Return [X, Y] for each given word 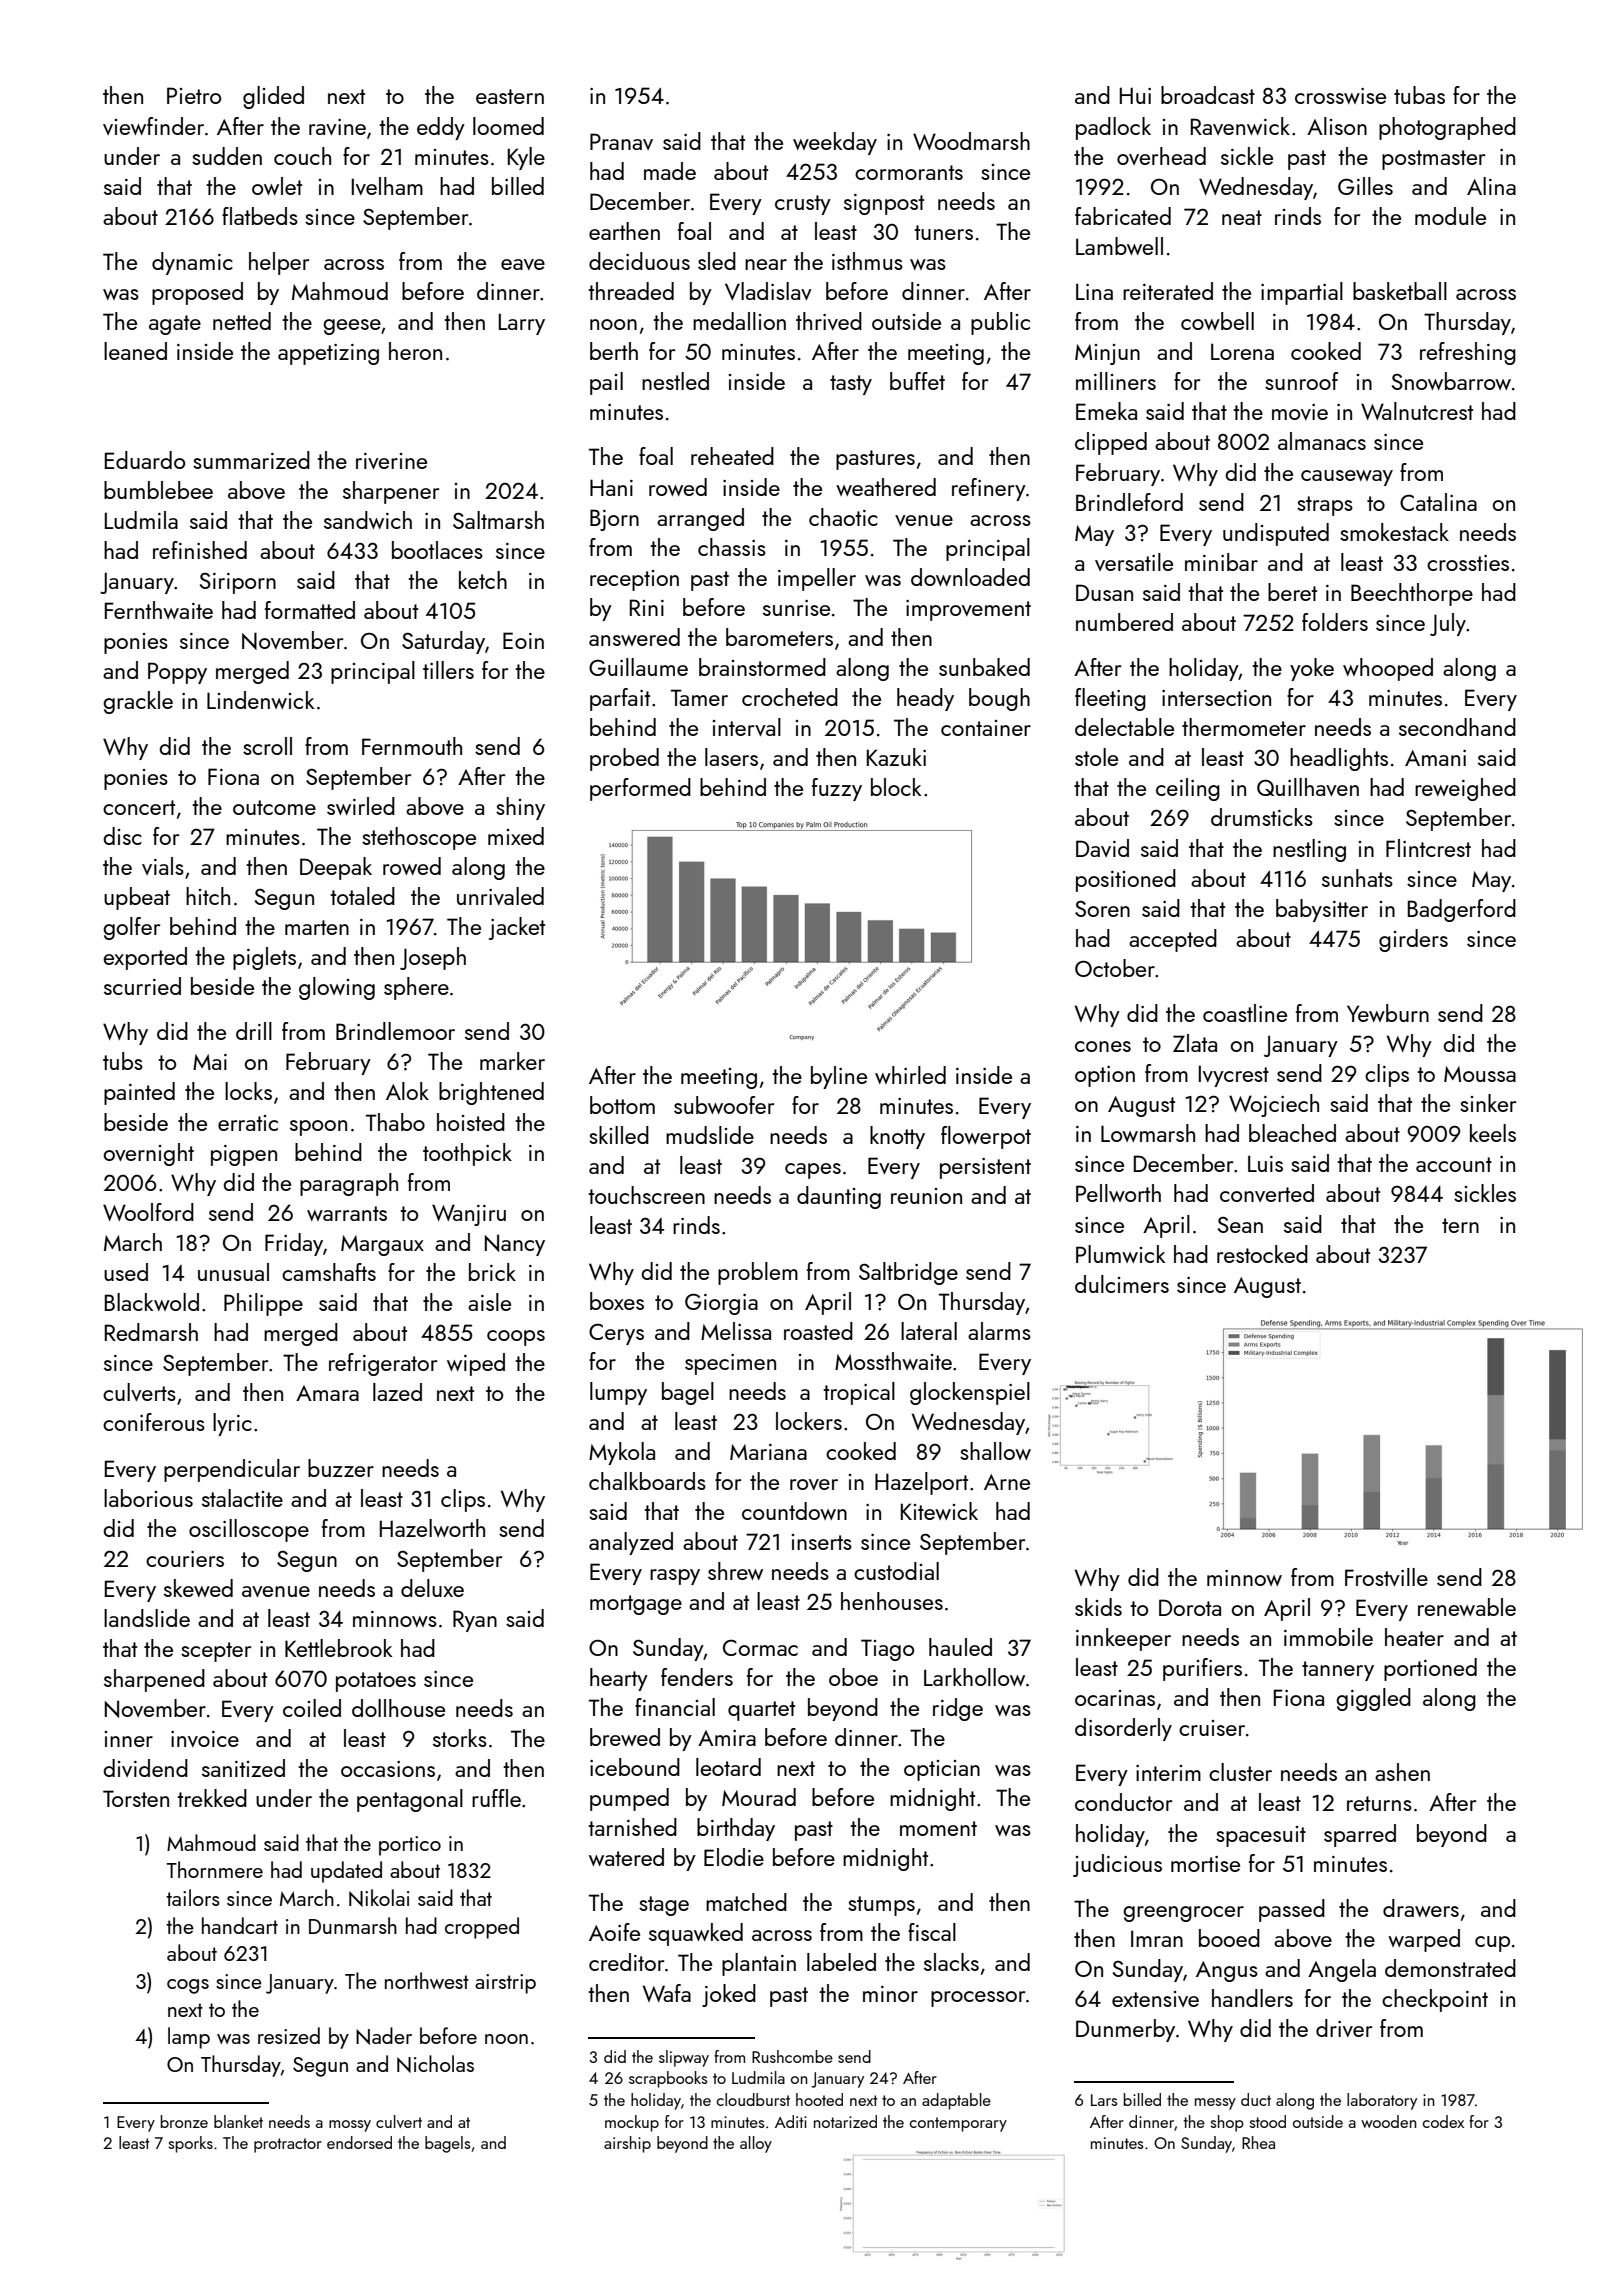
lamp [189, 2038]
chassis [732, 547]
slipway [684, 2058]
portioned [1430, 1669]
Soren [1102, 908]
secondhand [1457, 727]
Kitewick [939, 1511]
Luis [1265, 1163]
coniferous [154, 1422]
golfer [131, 928]
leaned [135, 351]
